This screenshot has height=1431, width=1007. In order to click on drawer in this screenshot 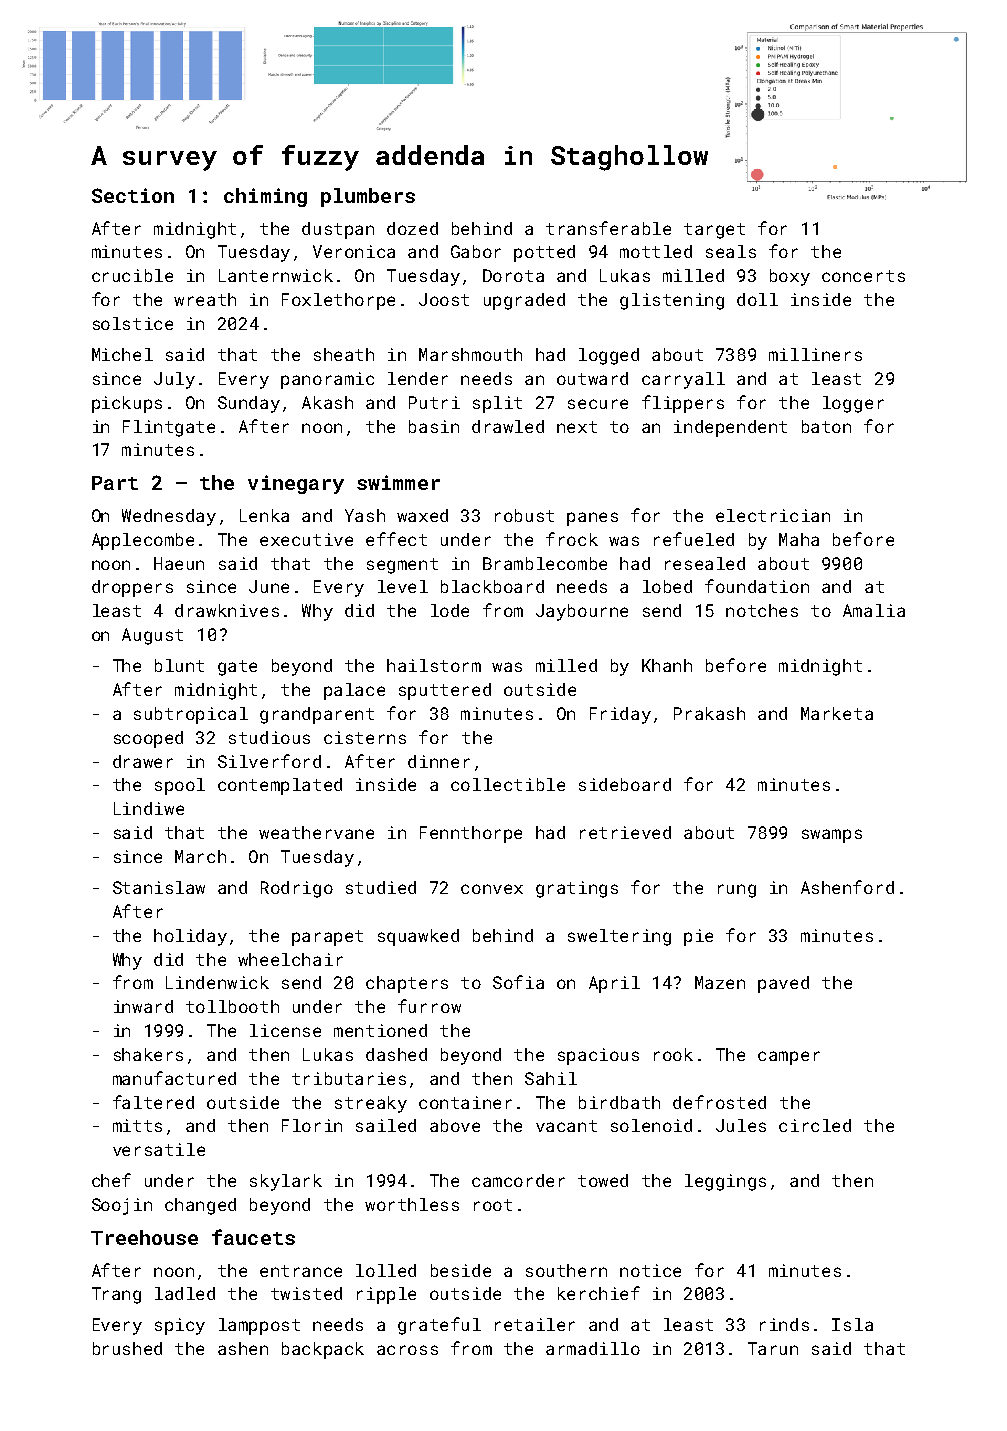, I will do `click(143, 761)`.
